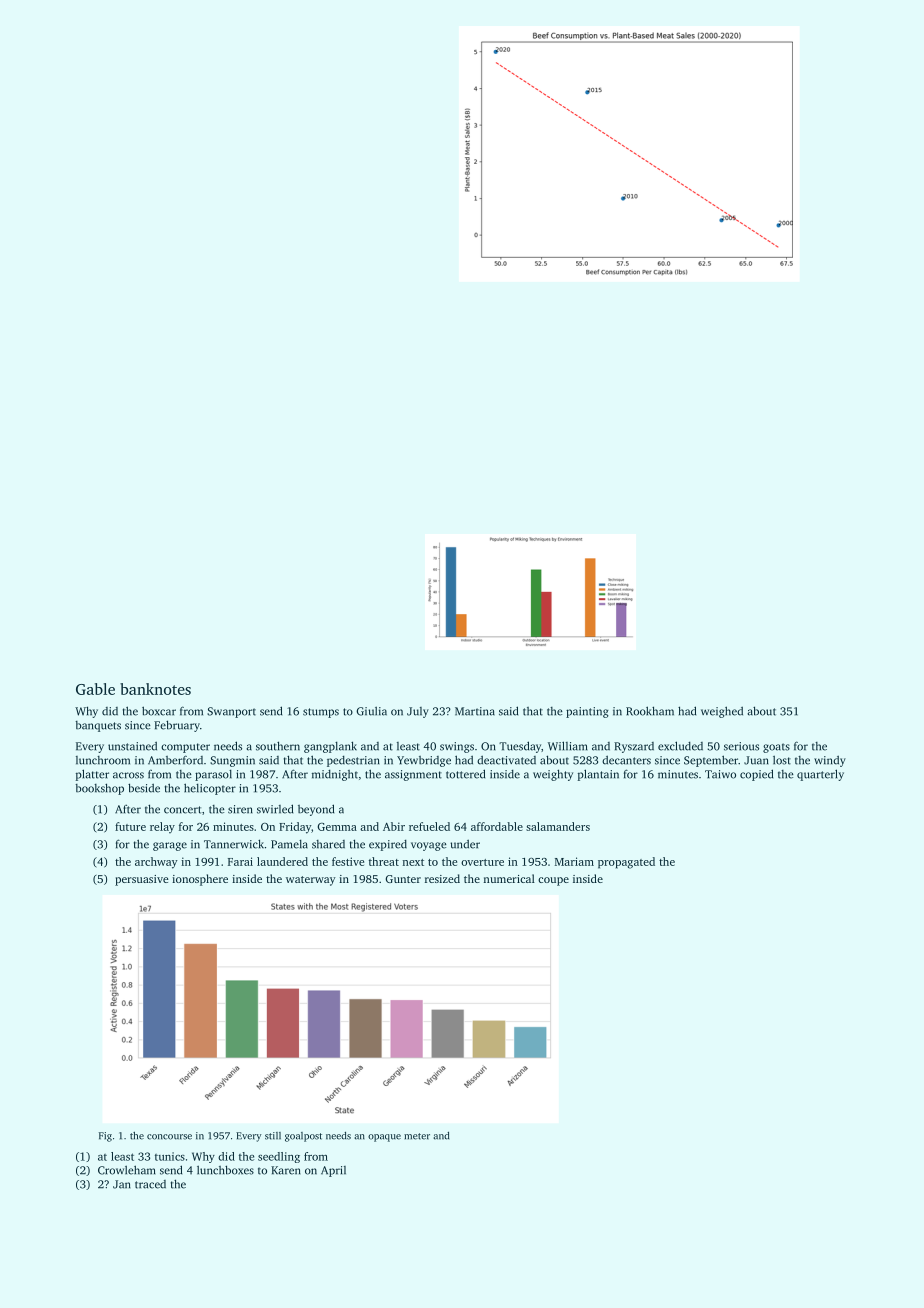 This document has width=924, height=1308. What do you see at coordinates (127, 1170) in the document?
I see `Crowleham` at bounding box center [127, 1170].
